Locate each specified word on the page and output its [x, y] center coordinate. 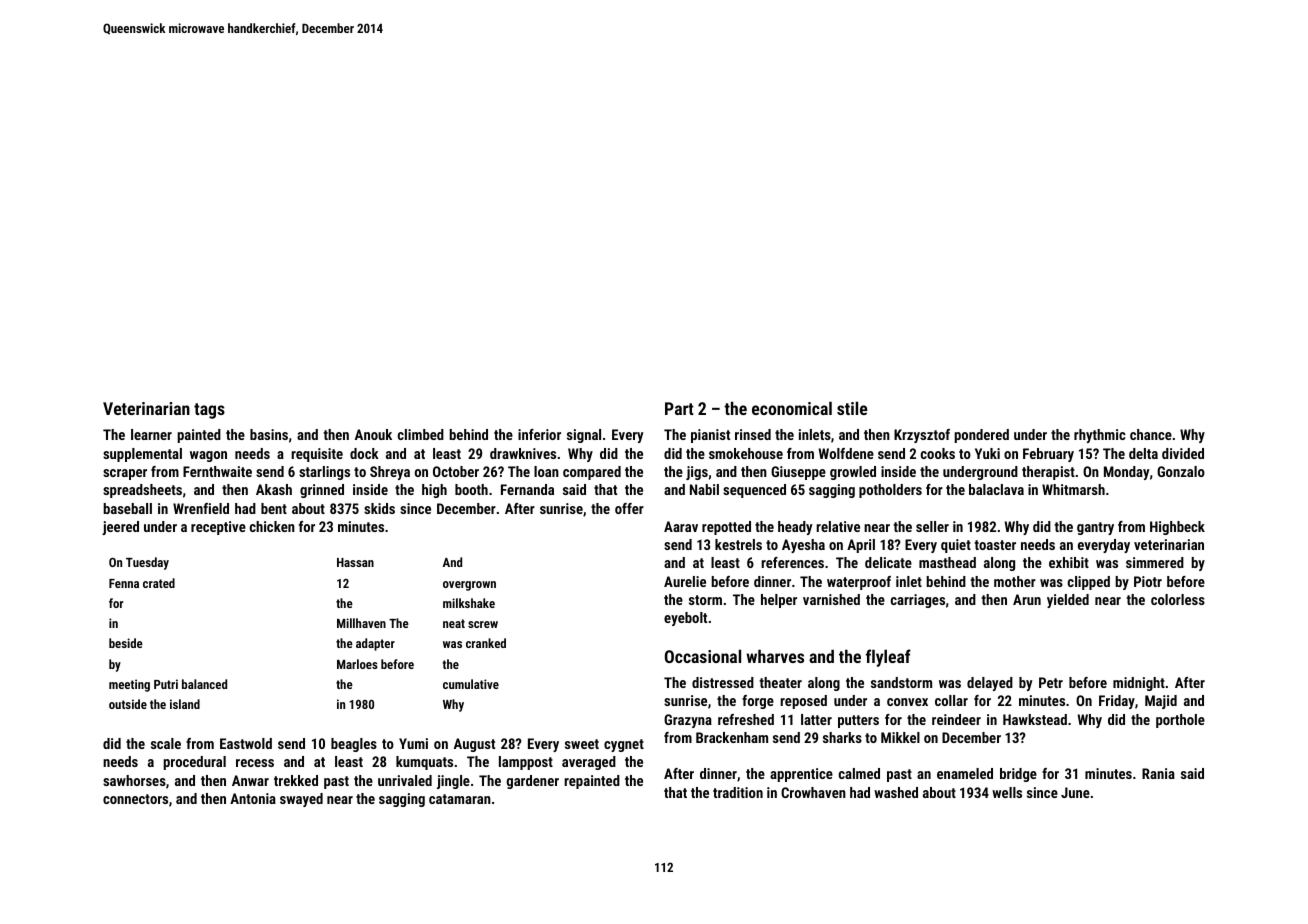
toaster [995, 545]
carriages [918, 601]
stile [852, 408]
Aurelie [685, 581]
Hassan [355, 562]
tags [209, 411]
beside [126, 643]
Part [679, 408]
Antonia [253, 798]
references [792, 562]
